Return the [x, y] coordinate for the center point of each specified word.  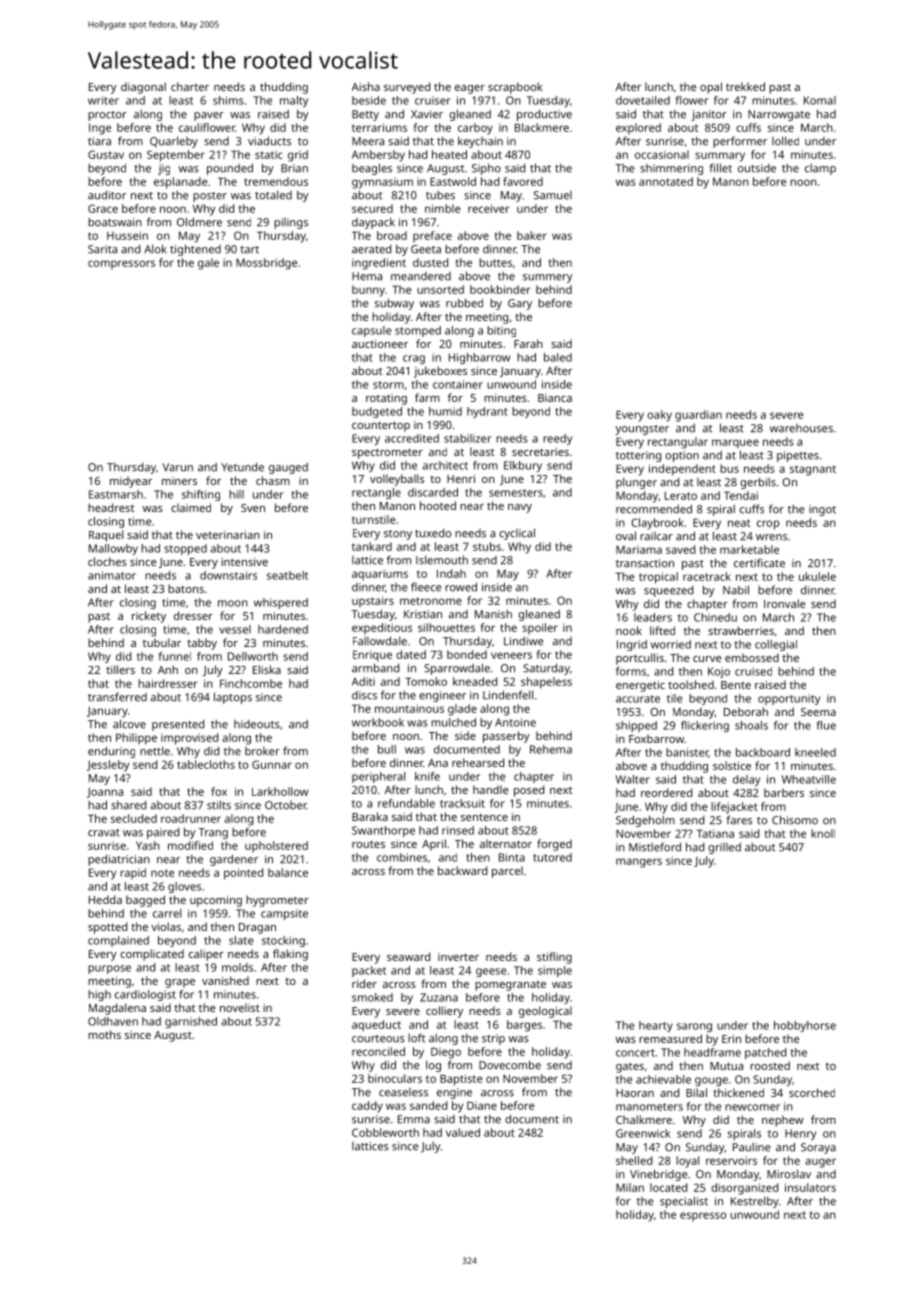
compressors [121, 264]
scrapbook [515, 88]
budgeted [377, 412]
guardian [698, 416]
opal [711, 88]
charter [190, 86]
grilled [724, 848]
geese [491, 972]
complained [118, 941]
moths [104, 1034]
